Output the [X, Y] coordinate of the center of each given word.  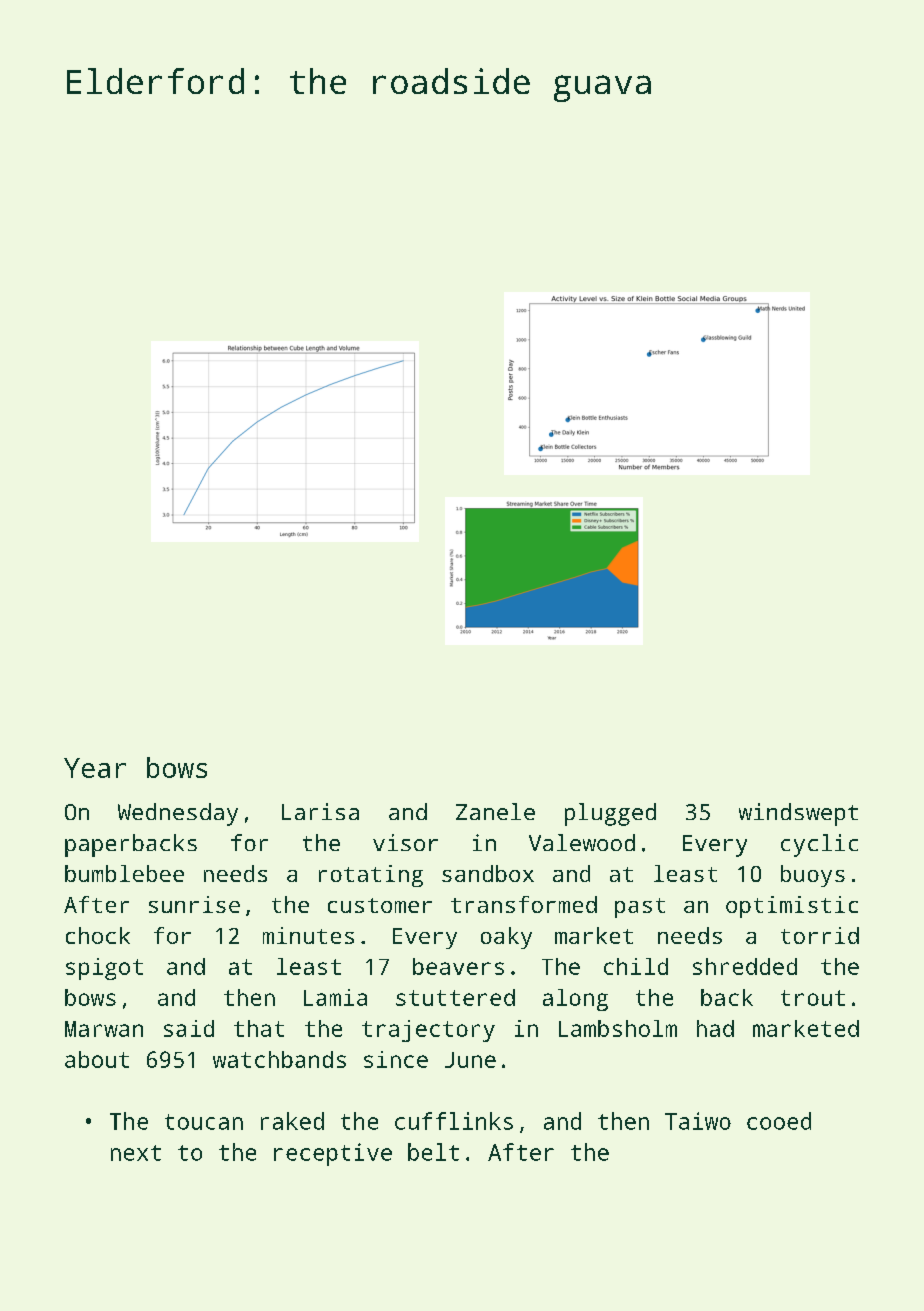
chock [98, 935]
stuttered [455, 997]
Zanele [495, 811]
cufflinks [454, 1121]
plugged [610, 814]
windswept [798, 814]
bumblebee [124, 873]
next [136, 1153]
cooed [779, 1121]
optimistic [792, 907]
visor [405, 842]
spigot [104, 969]
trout [813, 998]
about [97, 1059]
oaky [506, 938]
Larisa [320, 811]
